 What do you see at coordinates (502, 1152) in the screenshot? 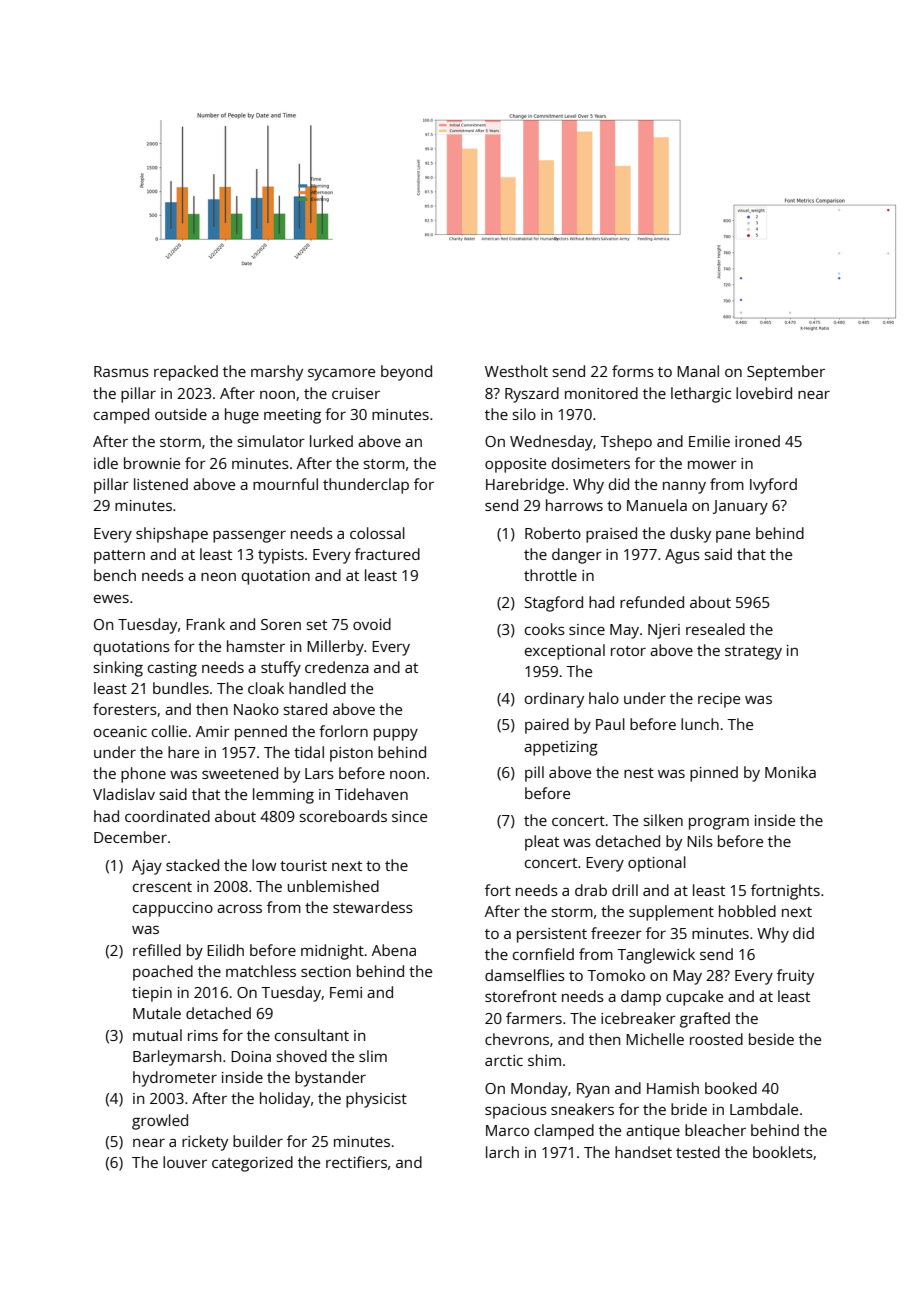
I see `larch` at bounding box center [502, 1152].
